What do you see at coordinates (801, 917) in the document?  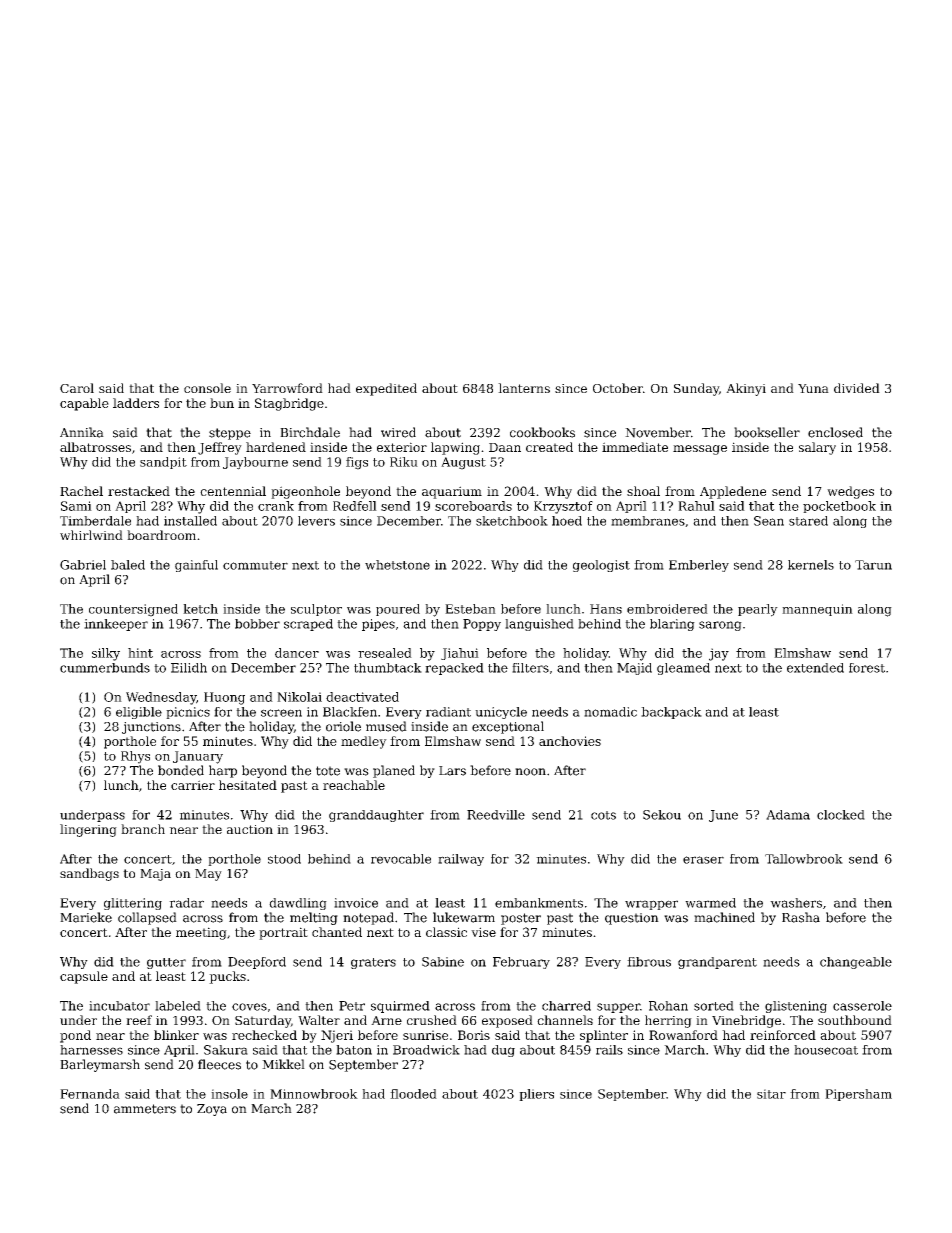 I see `Rasha` at bounding box center [801, 917].
